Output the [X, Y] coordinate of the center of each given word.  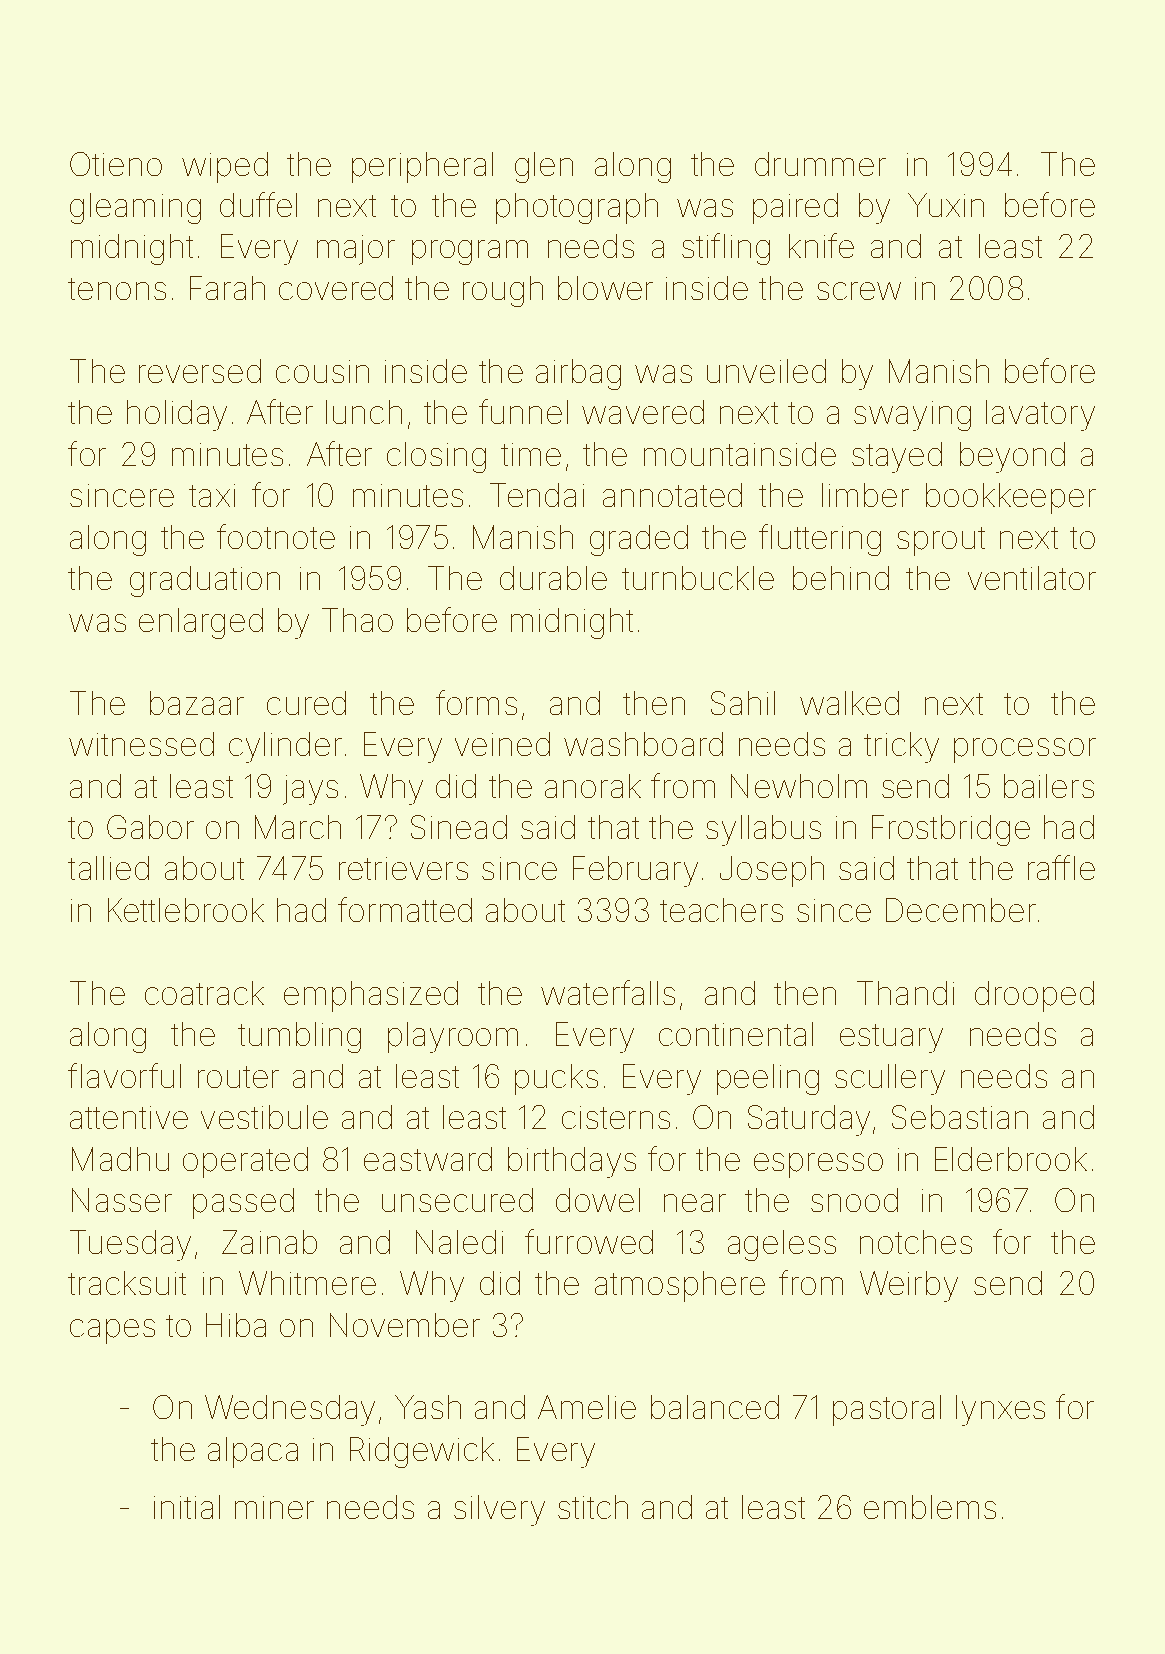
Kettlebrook [186, 910]
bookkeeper [1011, 498]
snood [854, 1200]
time [531, 454]
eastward [428, 1159]
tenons [117, 289]
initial [187, 1507]
